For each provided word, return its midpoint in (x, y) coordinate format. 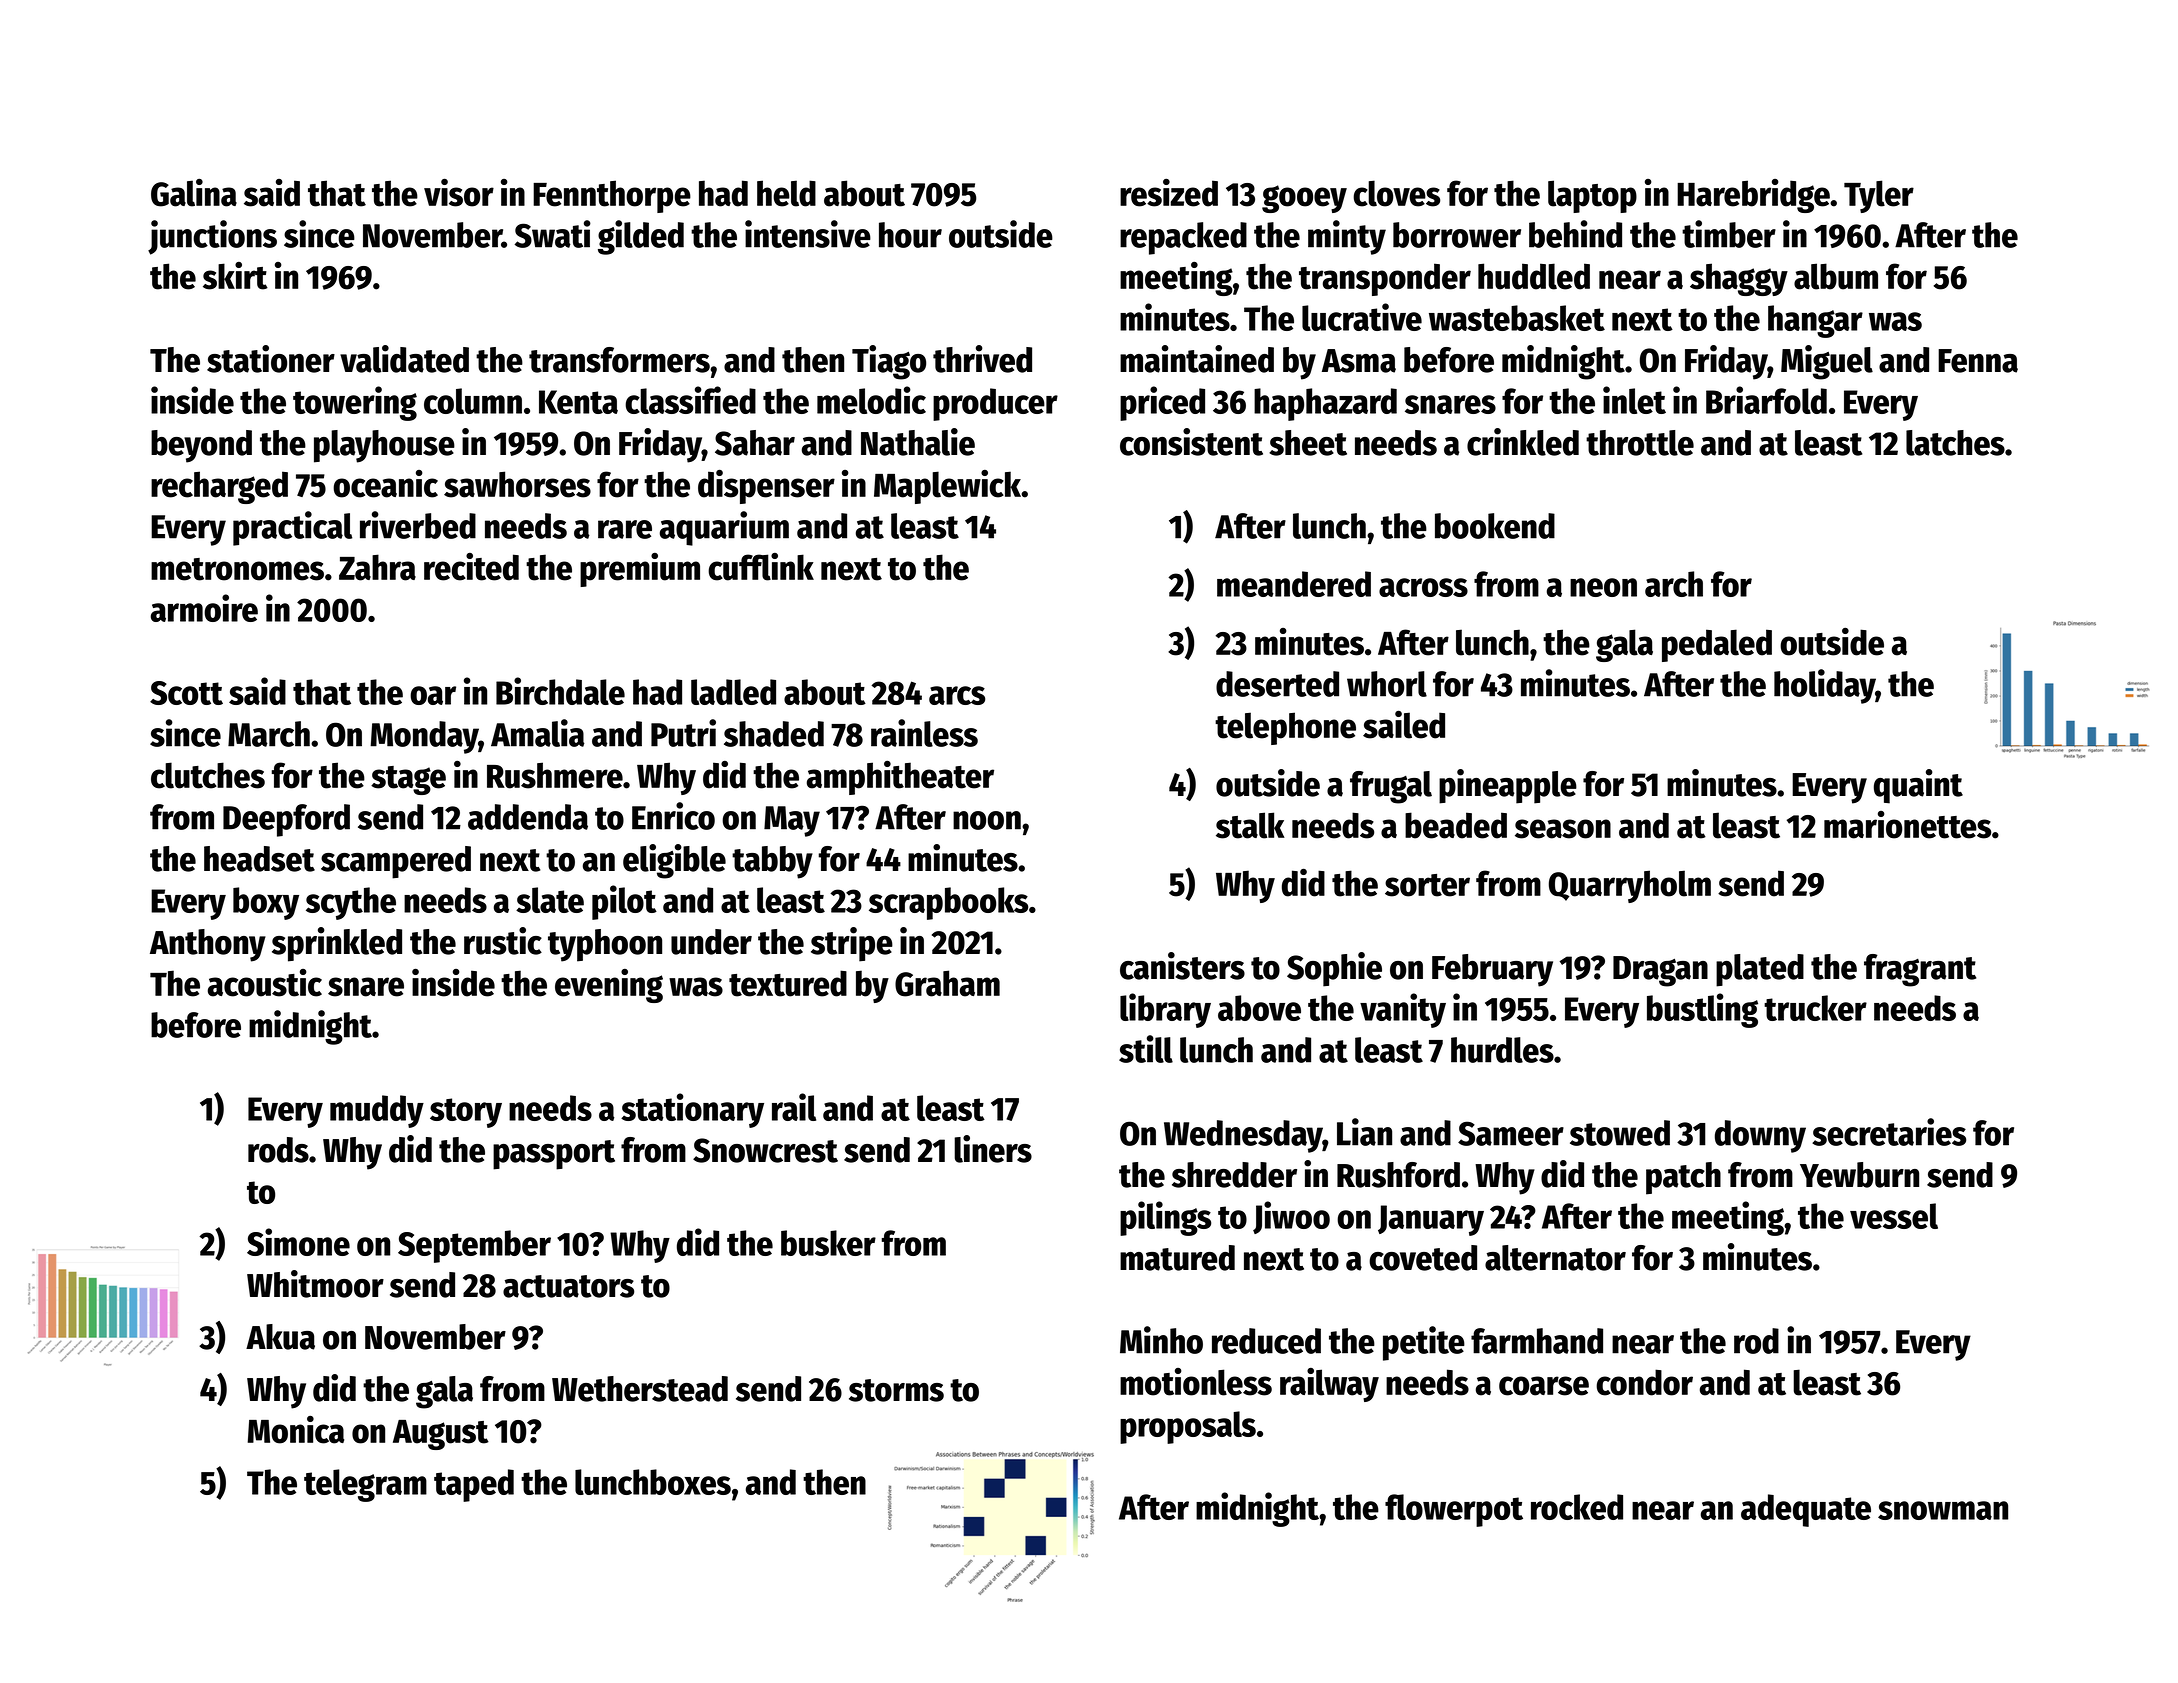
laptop (1592, 196)
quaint (1918, 786)
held (786, 193)
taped (474, 1485)
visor (459, 193)
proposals (1188, 1427)
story (466, 1113)
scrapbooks (948, 903)
